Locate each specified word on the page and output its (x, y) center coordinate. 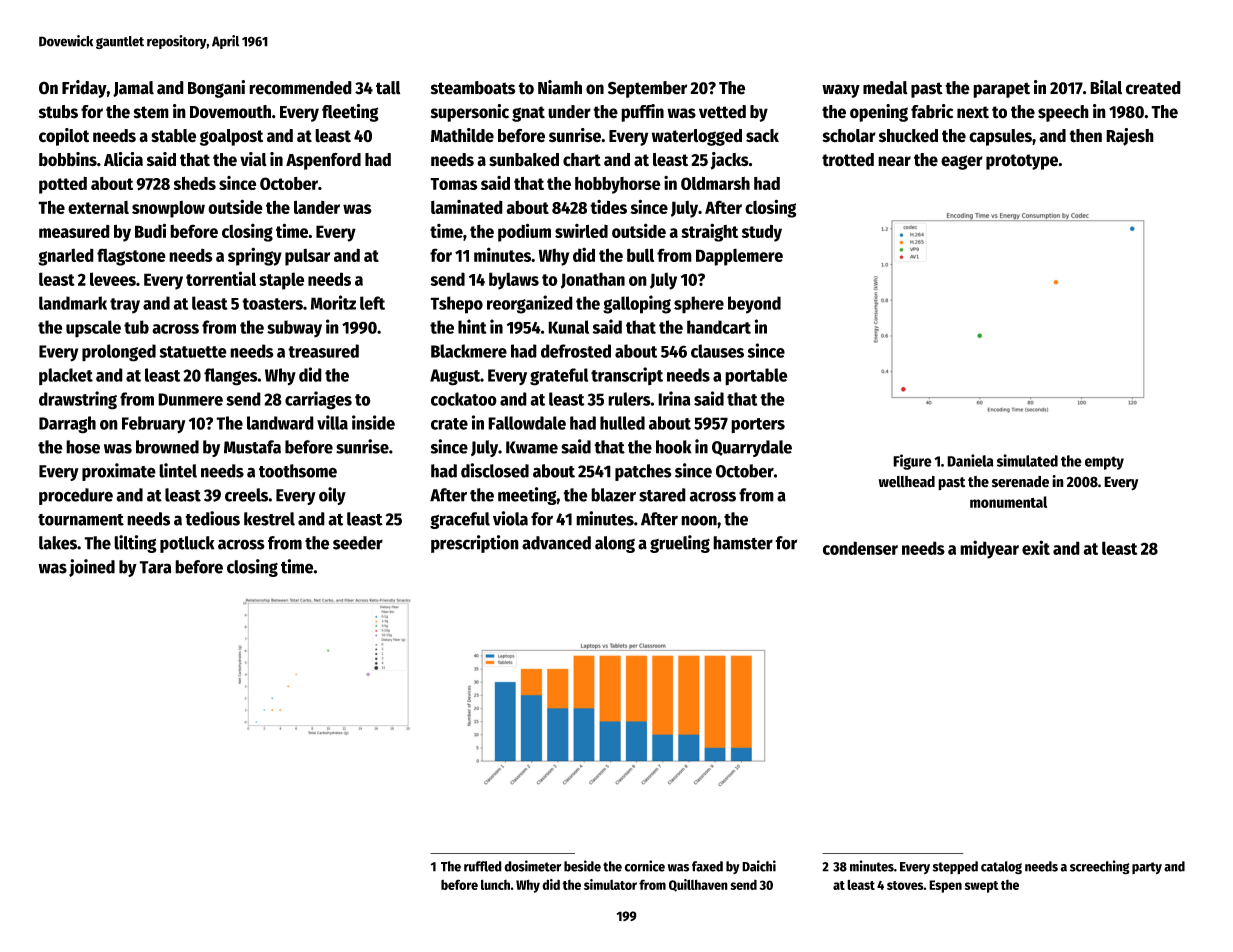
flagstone (131, 257)
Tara (155, 567)
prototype (1022, 162)
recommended (300, 88)
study (762, 233)
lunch (495, 884)
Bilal (1106, 87)
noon (699, 520)
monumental (1008, 502)
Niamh (560, 87)
